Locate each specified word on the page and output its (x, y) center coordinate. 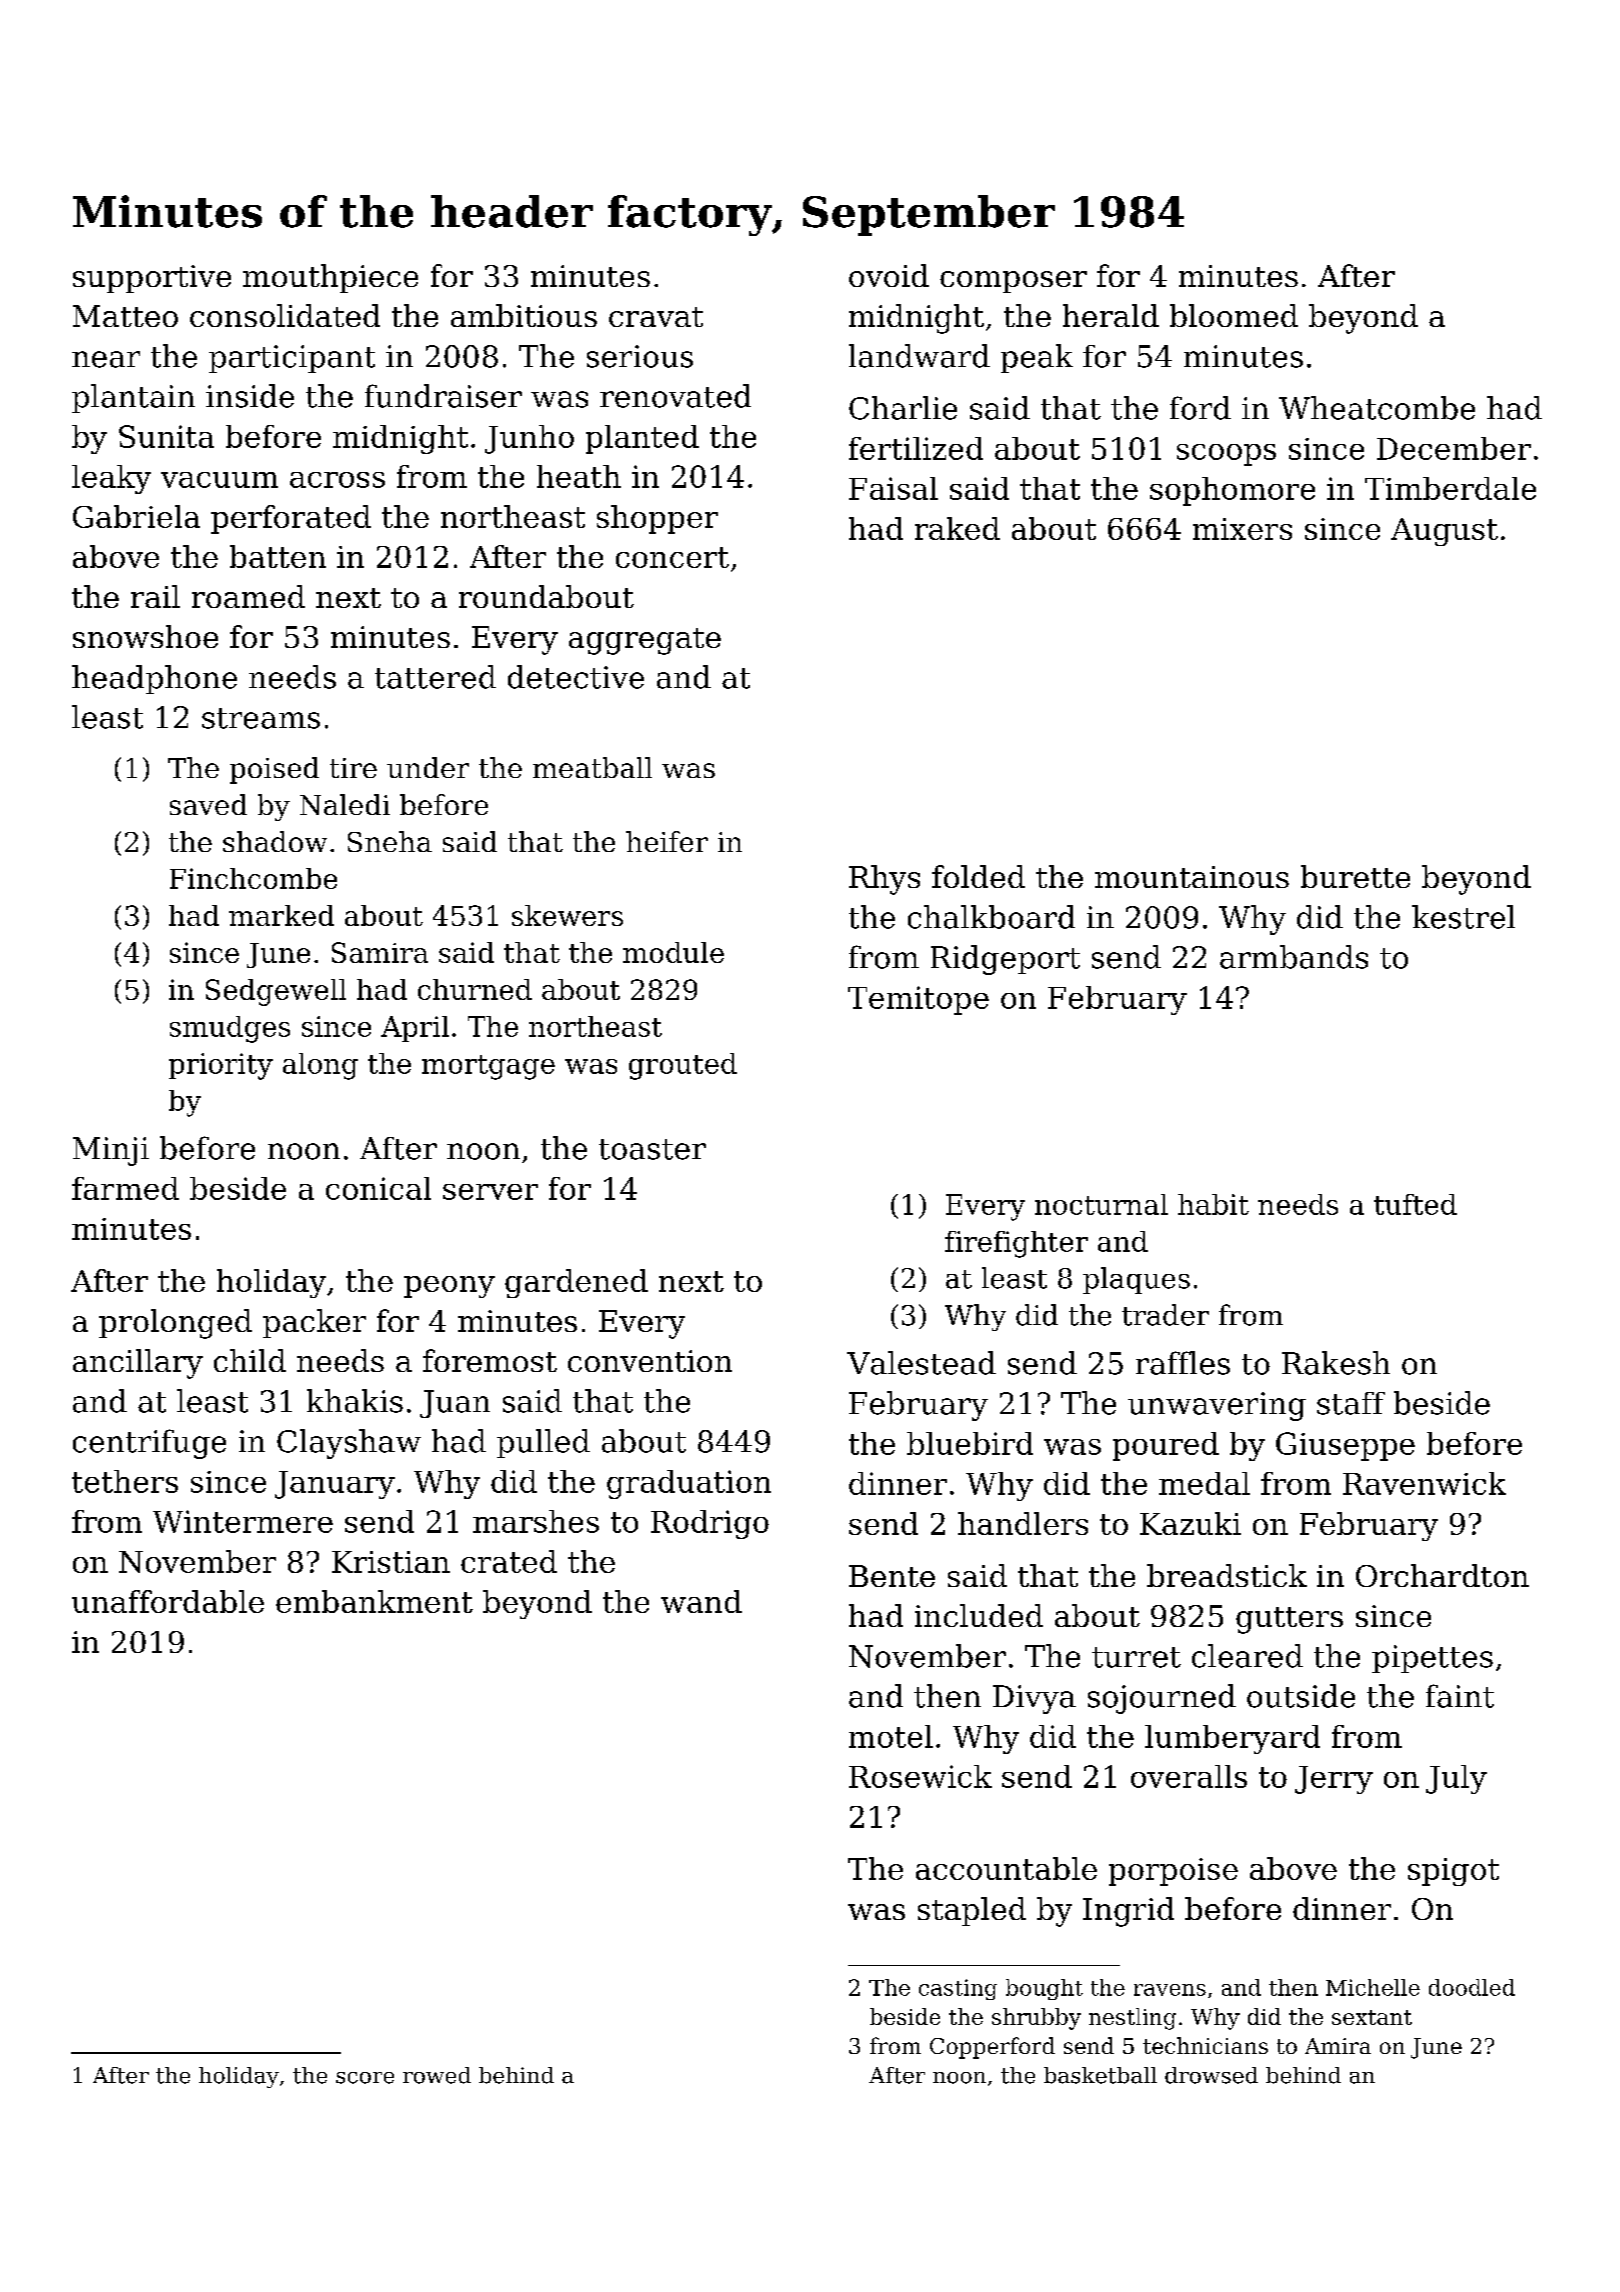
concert (672, 557)
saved (208, 804)
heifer (667, 841)
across (337, 480)
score (365, 2078)
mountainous (1192, 877)
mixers (1242, 529)
